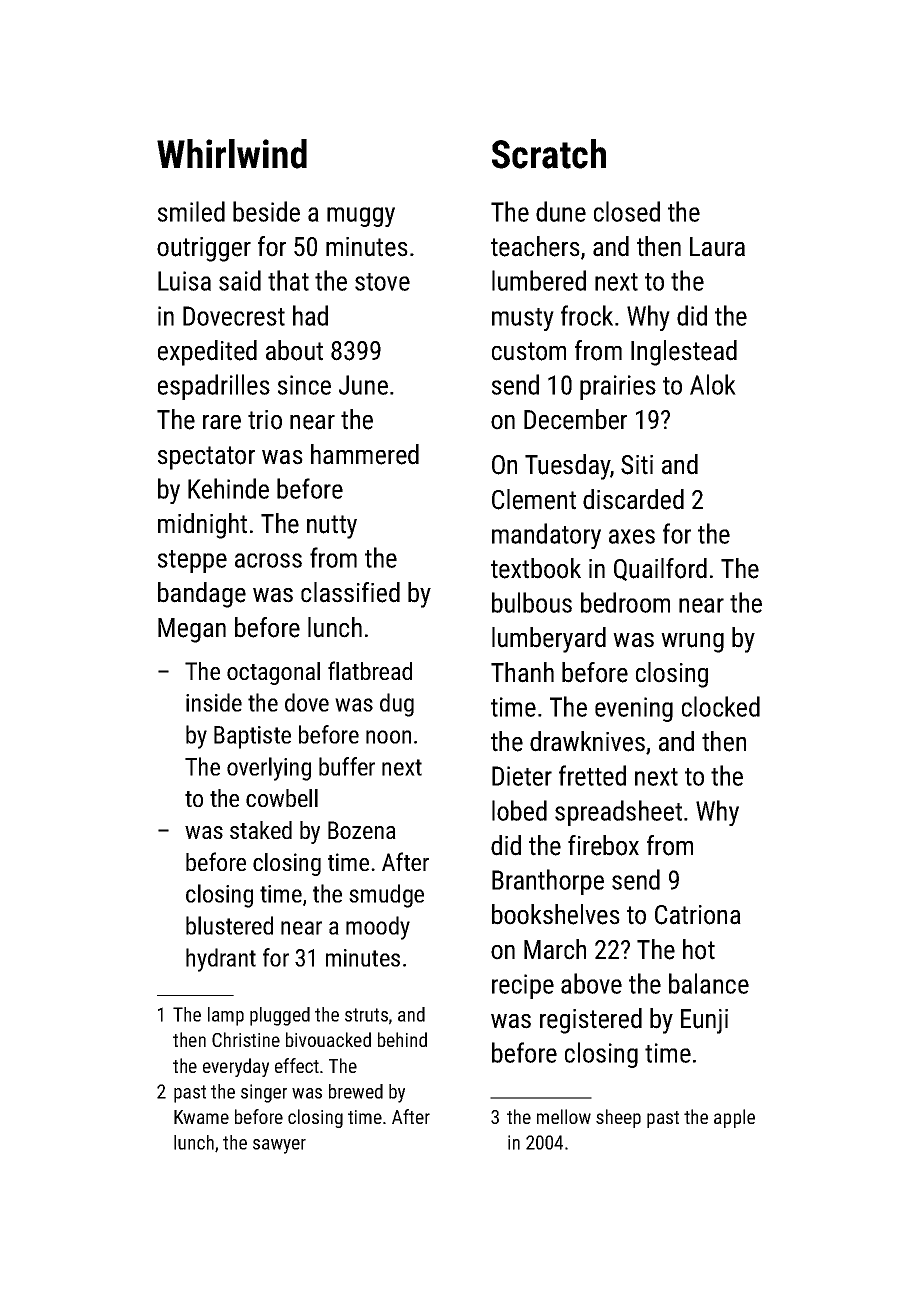 This document has width=924, height=1311. Describe the element at coordinates (529, 351) in the document. I see `custom` at that location.
